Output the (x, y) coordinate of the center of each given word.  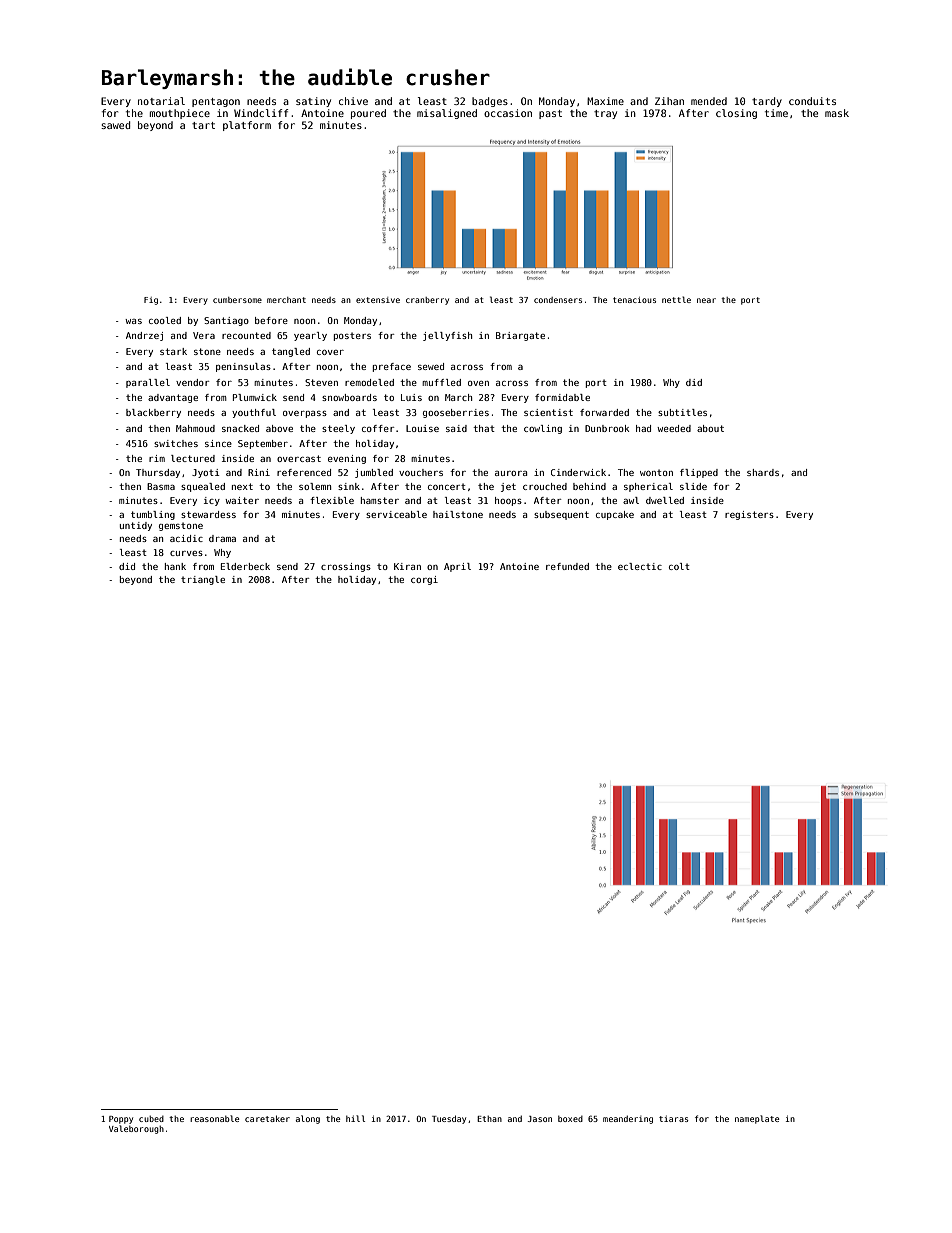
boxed (570, 1119)
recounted (246, 335)
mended (709, 101)
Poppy (121, 1120)
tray (605, 114)
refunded (567, 566)
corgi (424, 580)
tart (203, 125)
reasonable (215, 1118)
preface (392, 367)
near (706, 300)
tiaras (674, 1118)
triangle (203, 580)
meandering (628, 1120)
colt (679, 566)
